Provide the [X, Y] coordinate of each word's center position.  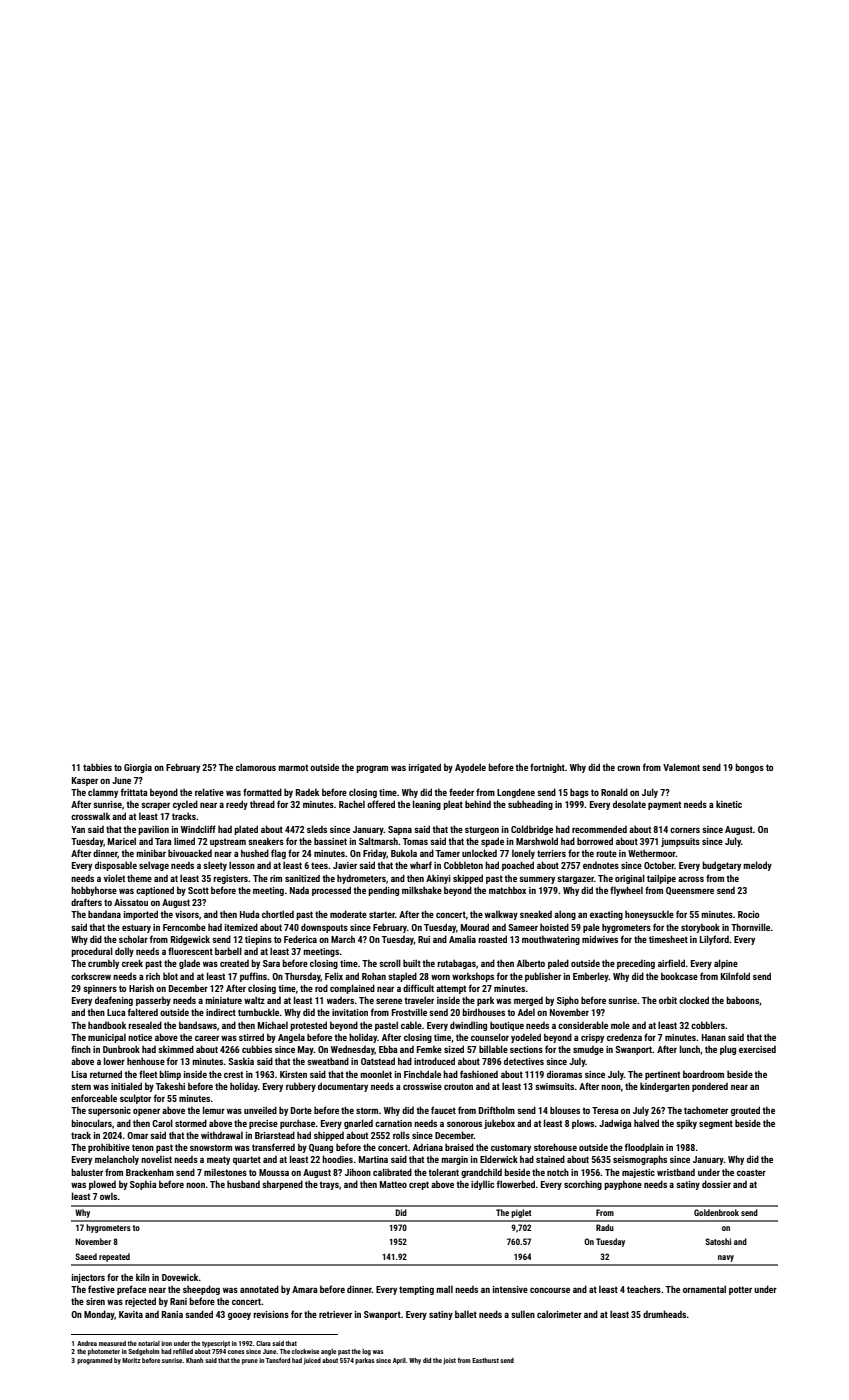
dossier [716, 1184]
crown [628, 768]
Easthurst [485, 1360]
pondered [710, 1087]
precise [263, 1124]
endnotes [601, 865]
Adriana [428, 1147]
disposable [116, 866]
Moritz [131, 1360]
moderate [348, 914]
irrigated [425, 768]
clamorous [256, 767]
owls [108, 1196]
